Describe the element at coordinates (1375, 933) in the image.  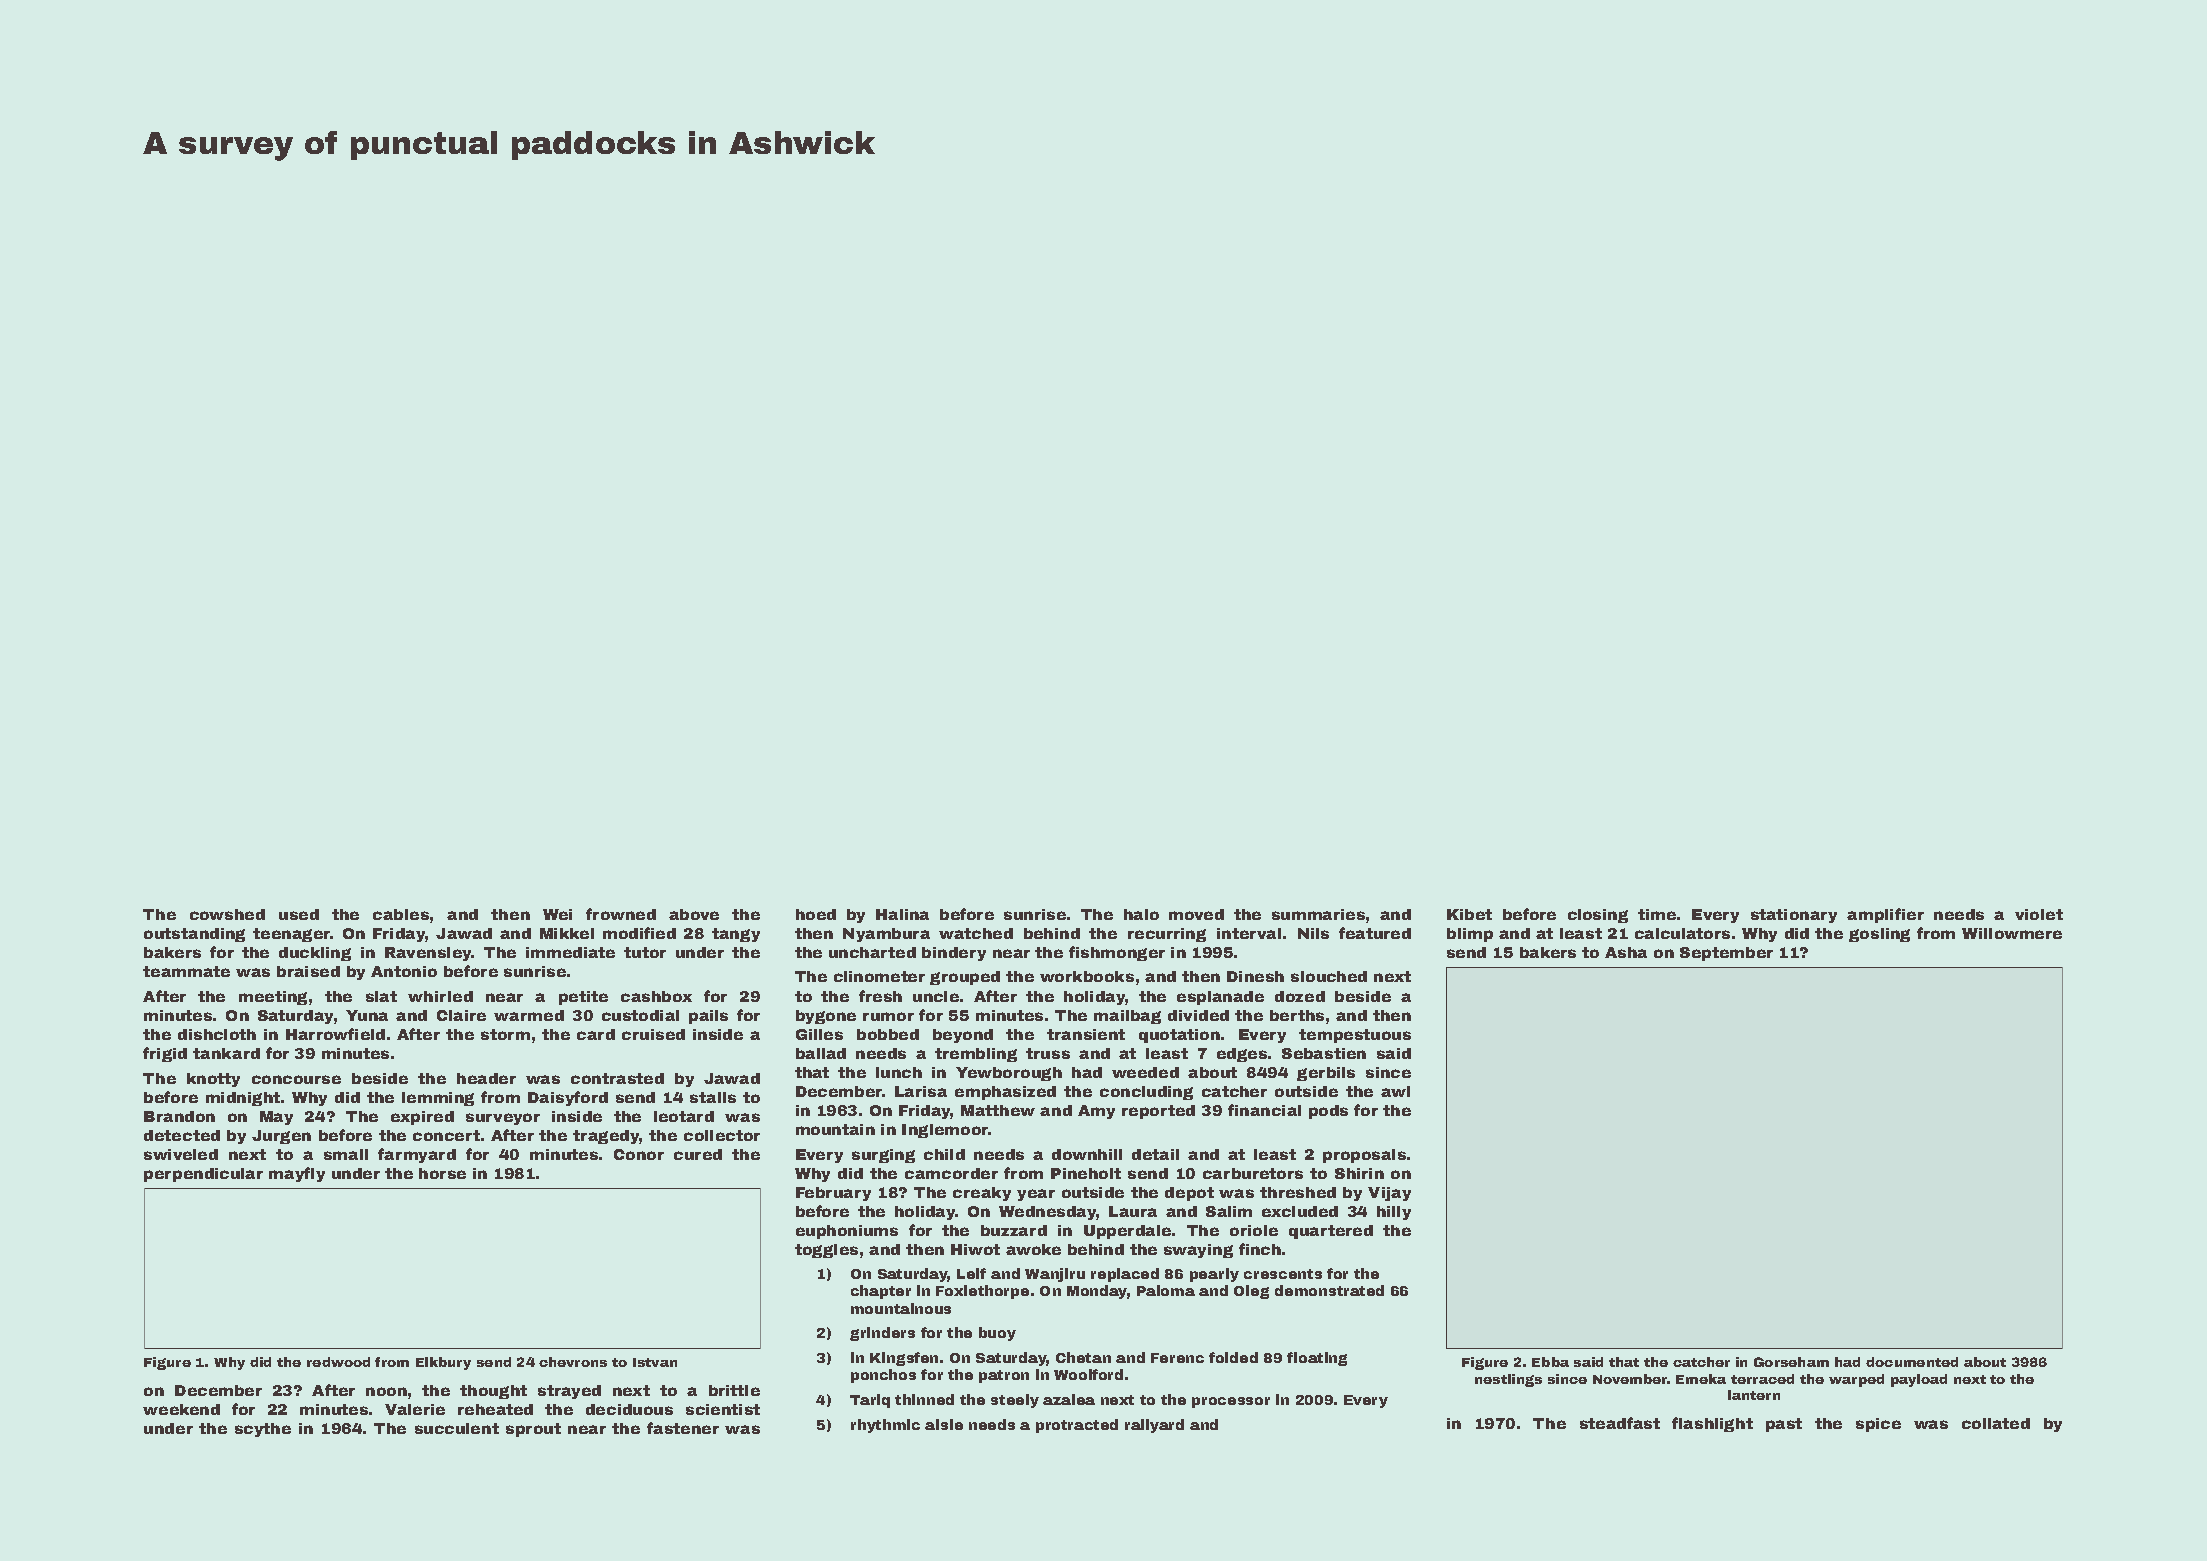
I see `featured` at that location.
